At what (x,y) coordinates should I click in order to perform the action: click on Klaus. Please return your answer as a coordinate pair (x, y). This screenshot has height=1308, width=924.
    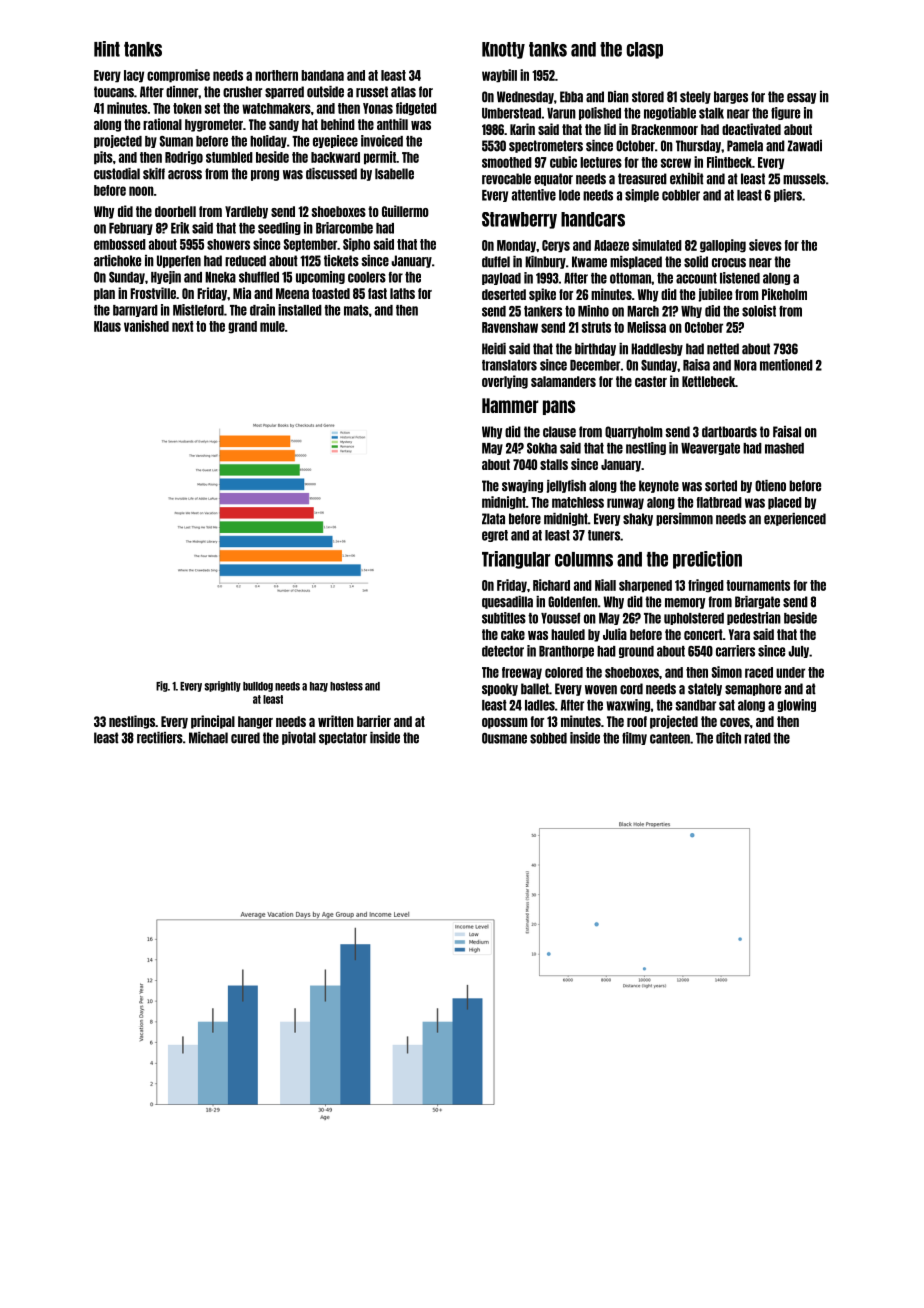
    Looking at the image, I should click on (107, 326).
